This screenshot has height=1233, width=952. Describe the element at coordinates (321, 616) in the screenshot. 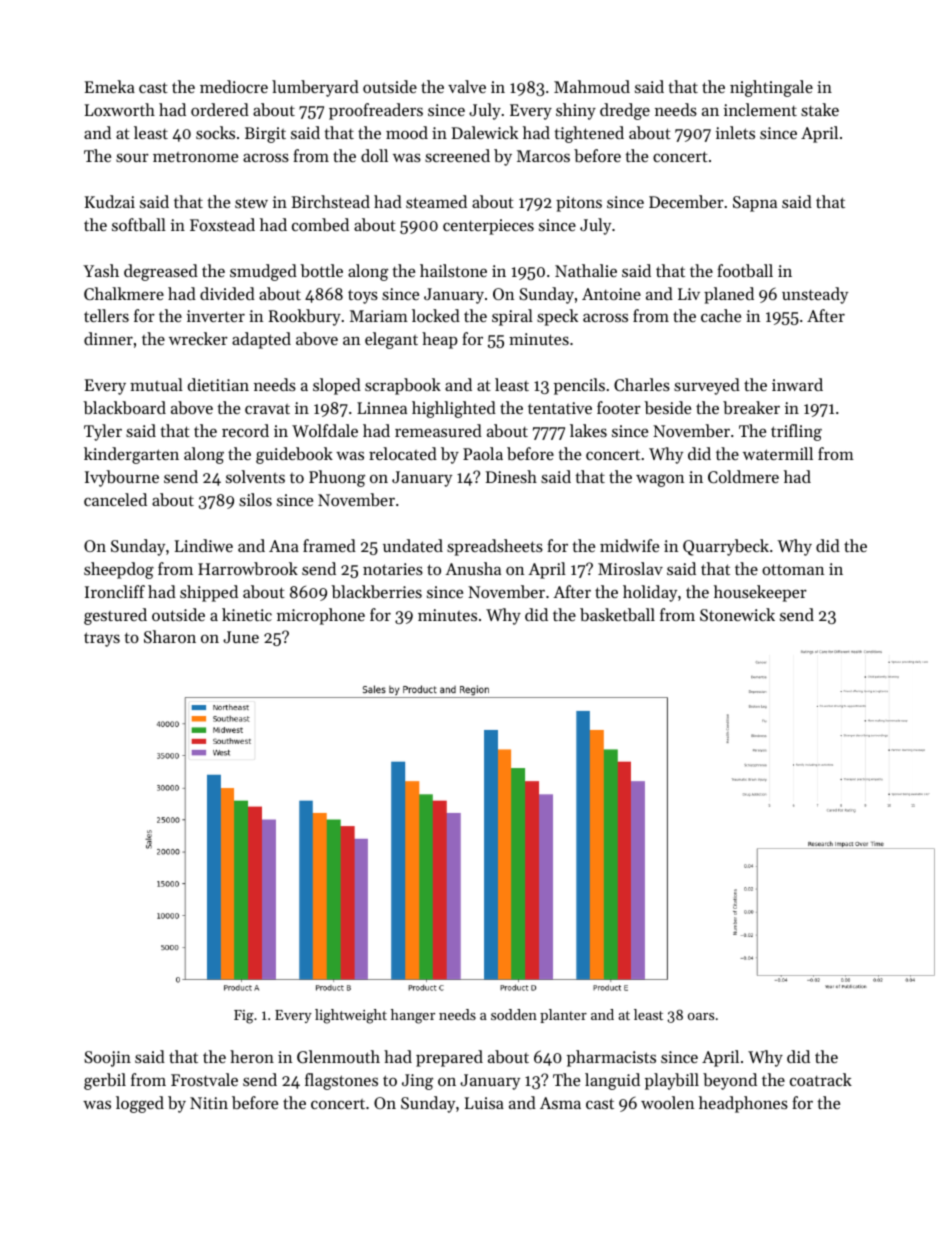

I see `microphone` at that location.
